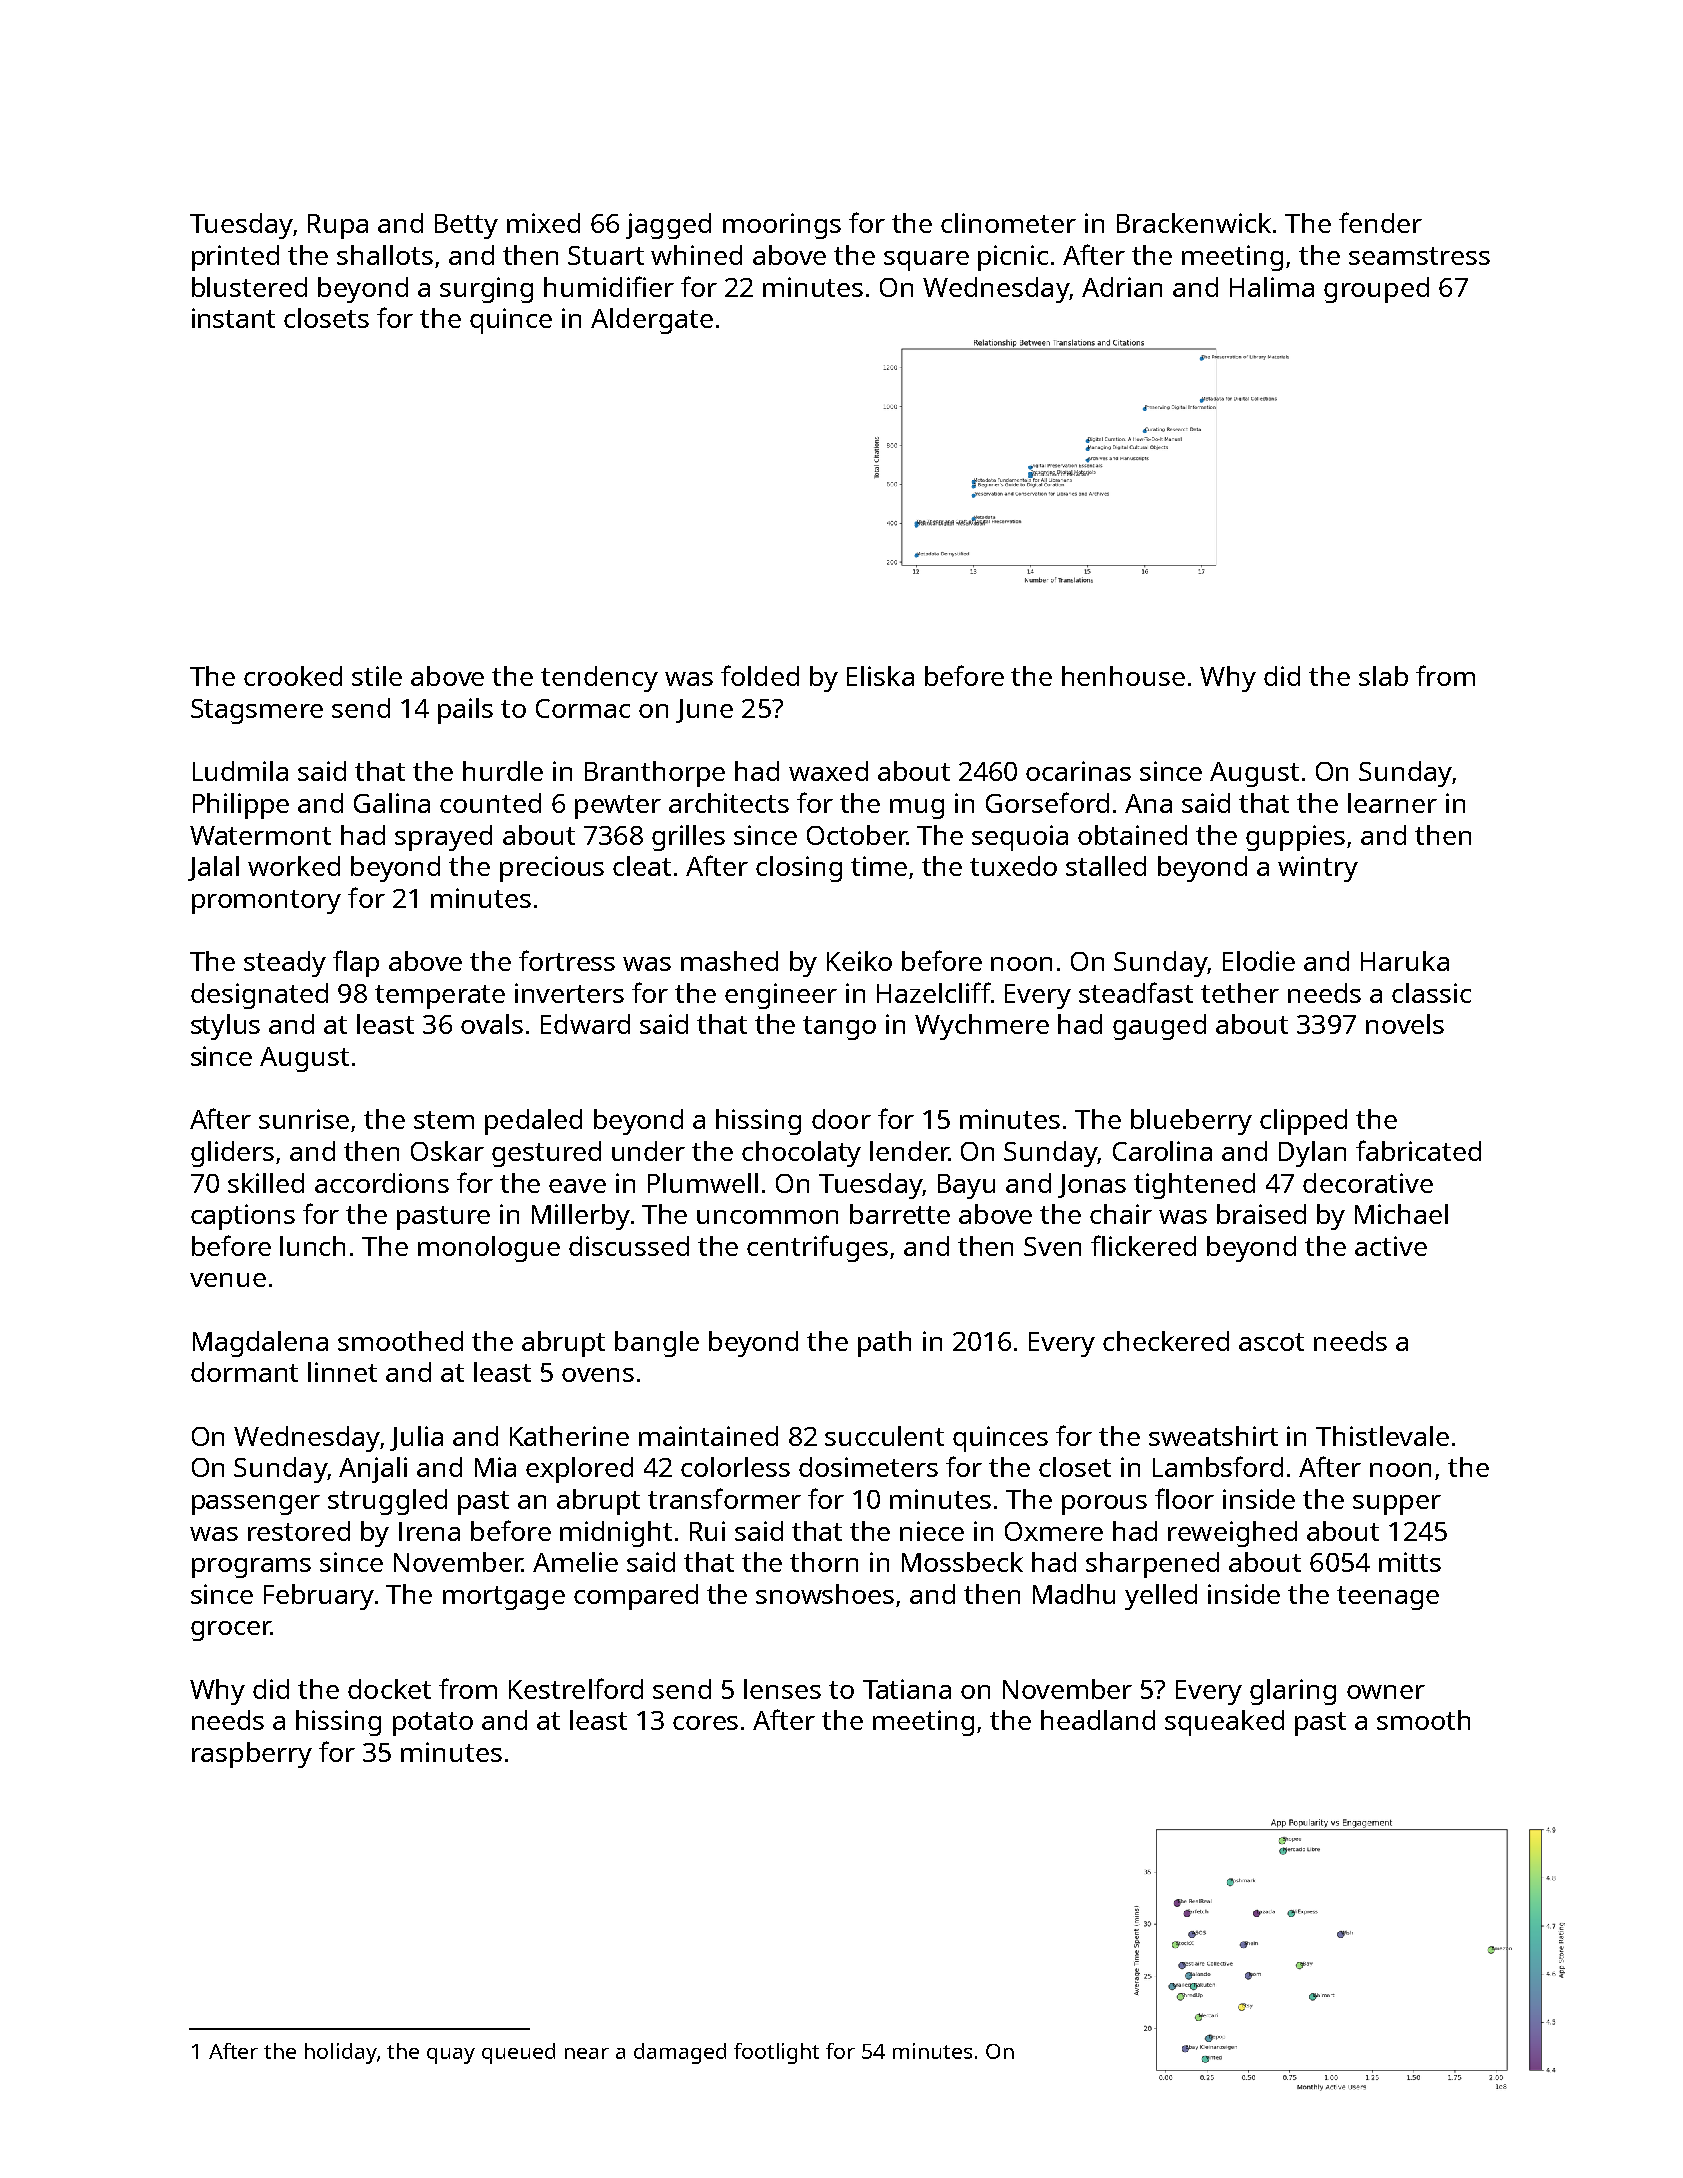 The image size is (1683, 2178). I want to click on footlight, so click(776, 2053).
